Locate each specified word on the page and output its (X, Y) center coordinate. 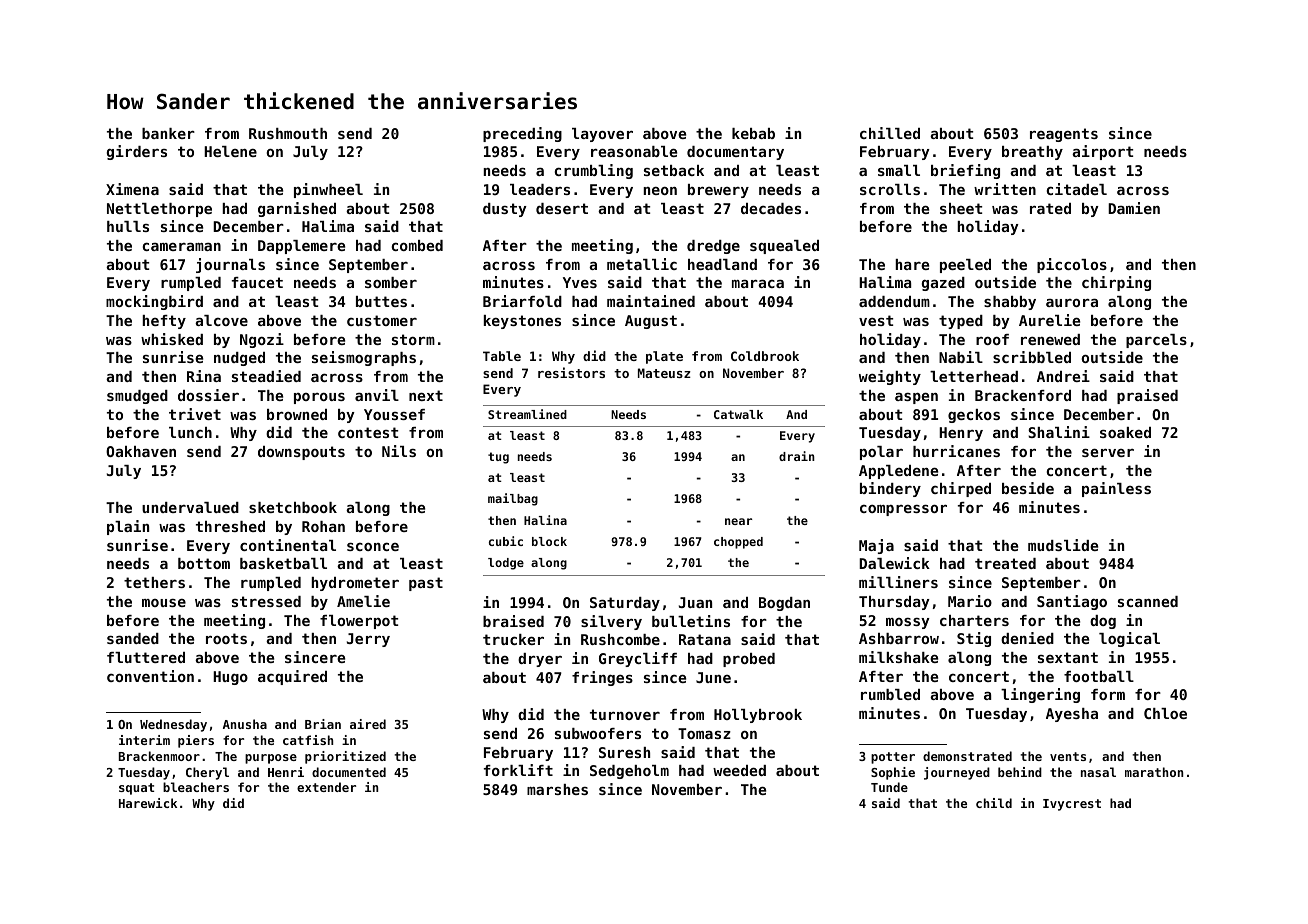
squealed (784, 247)
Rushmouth (288, 133)
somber (391, 282)
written (1005, 189)
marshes (557, 789)
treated (1005, 563)
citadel (1077, 189)
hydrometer (355, 584)
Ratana (705, 639)
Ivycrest (1072, 805)
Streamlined (527, 414)
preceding (522, 134)
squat (136, 789)
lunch (190, 432)
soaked (1125, 432)
